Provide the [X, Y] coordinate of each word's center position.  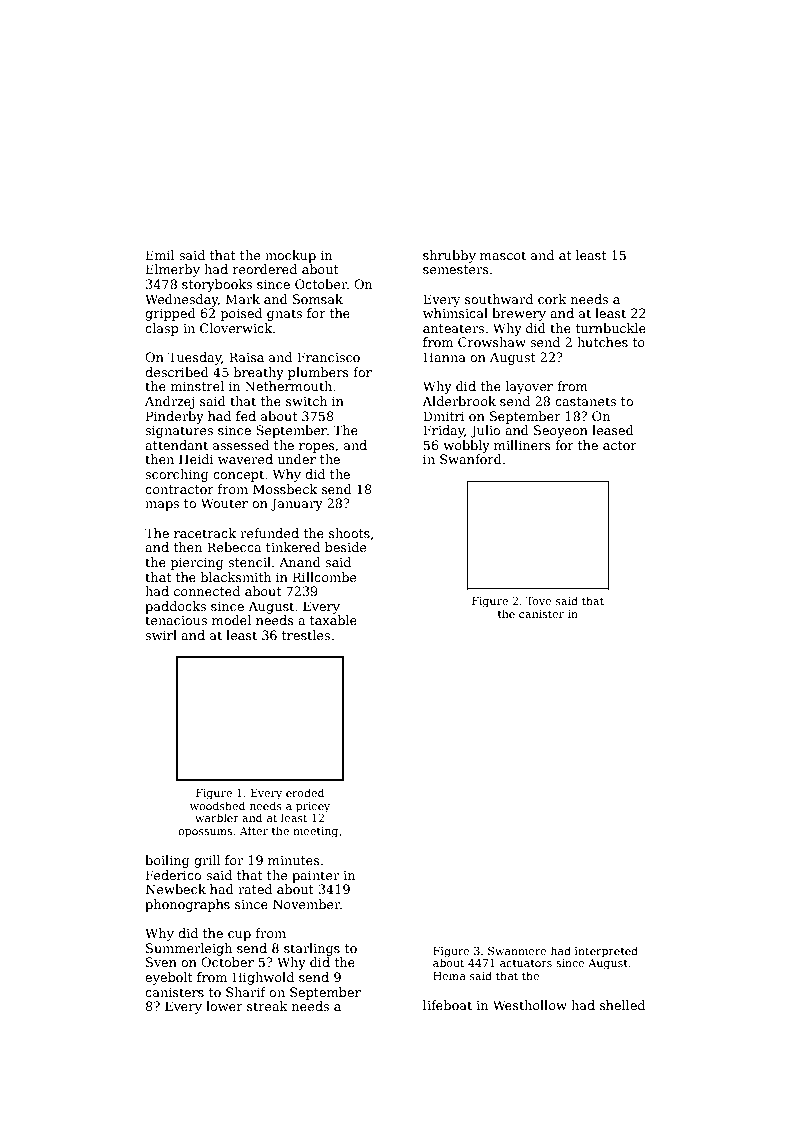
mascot [503, 255]
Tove [539, 601]
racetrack [205, 533]
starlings [312, 949]
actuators [526, 963]
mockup [290, 256]
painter [315, 876]
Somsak [318, 299]
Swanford [471, 459]
